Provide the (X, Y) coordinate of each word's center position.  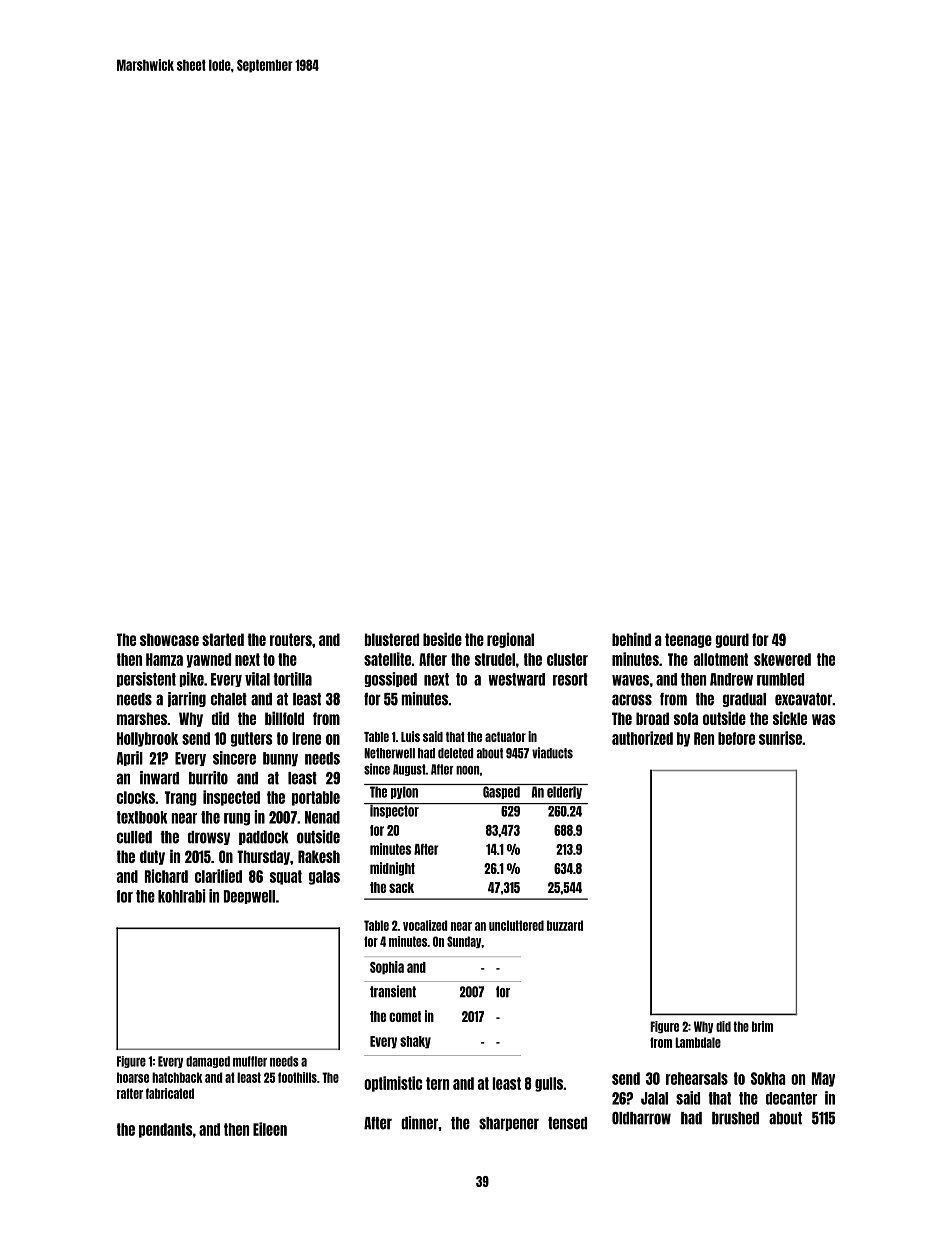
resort (570, 679)
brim (762, 1026)
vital (257, 679)
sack (401, 887)
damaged (208, 1062)
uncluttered (516, 925)
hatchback (177, 1077)
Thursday (263, 857)
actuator (505, 737)
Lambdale (698, 1042)
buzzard (565, 925)
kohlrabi (182, 896)
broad (652, 718)
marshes (142, 718)
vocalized (425, 925)
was (823, 719)
